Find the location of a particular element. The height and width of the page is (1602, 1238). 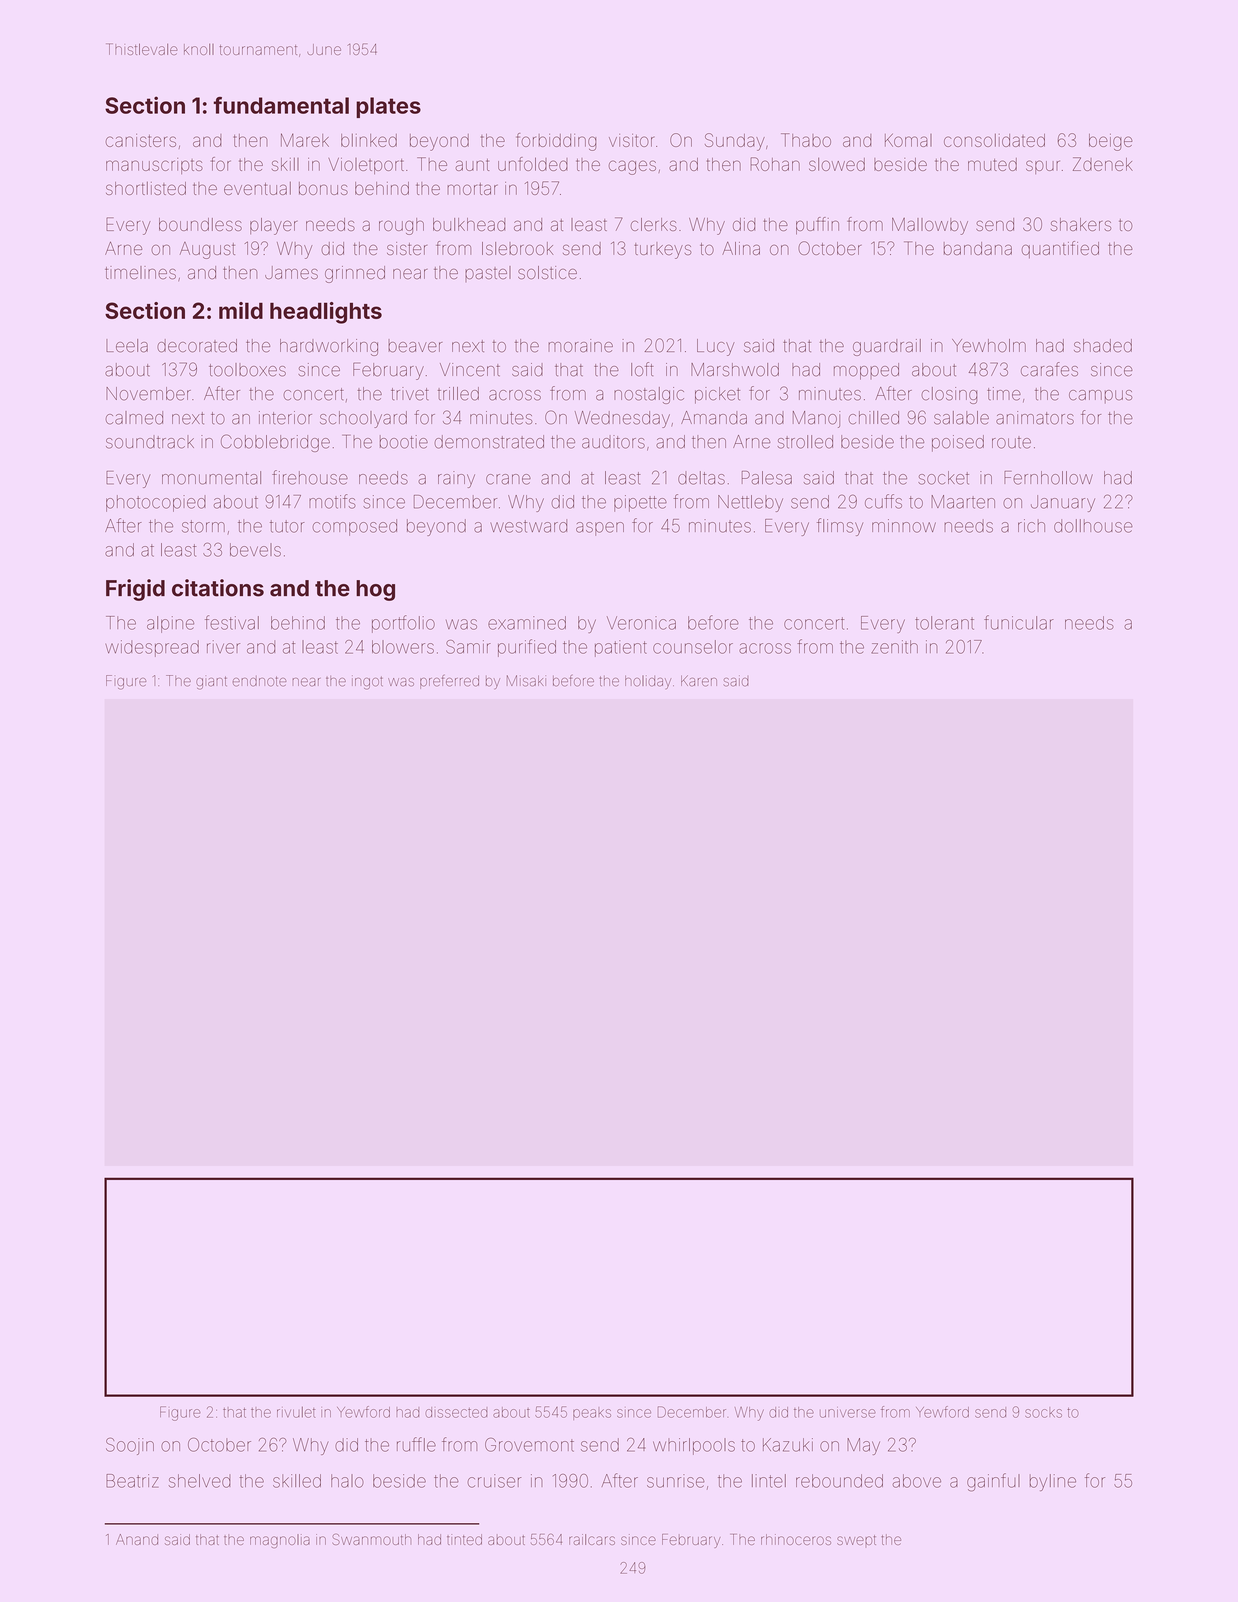

Marshwold is located at coordinates (735, 370).
